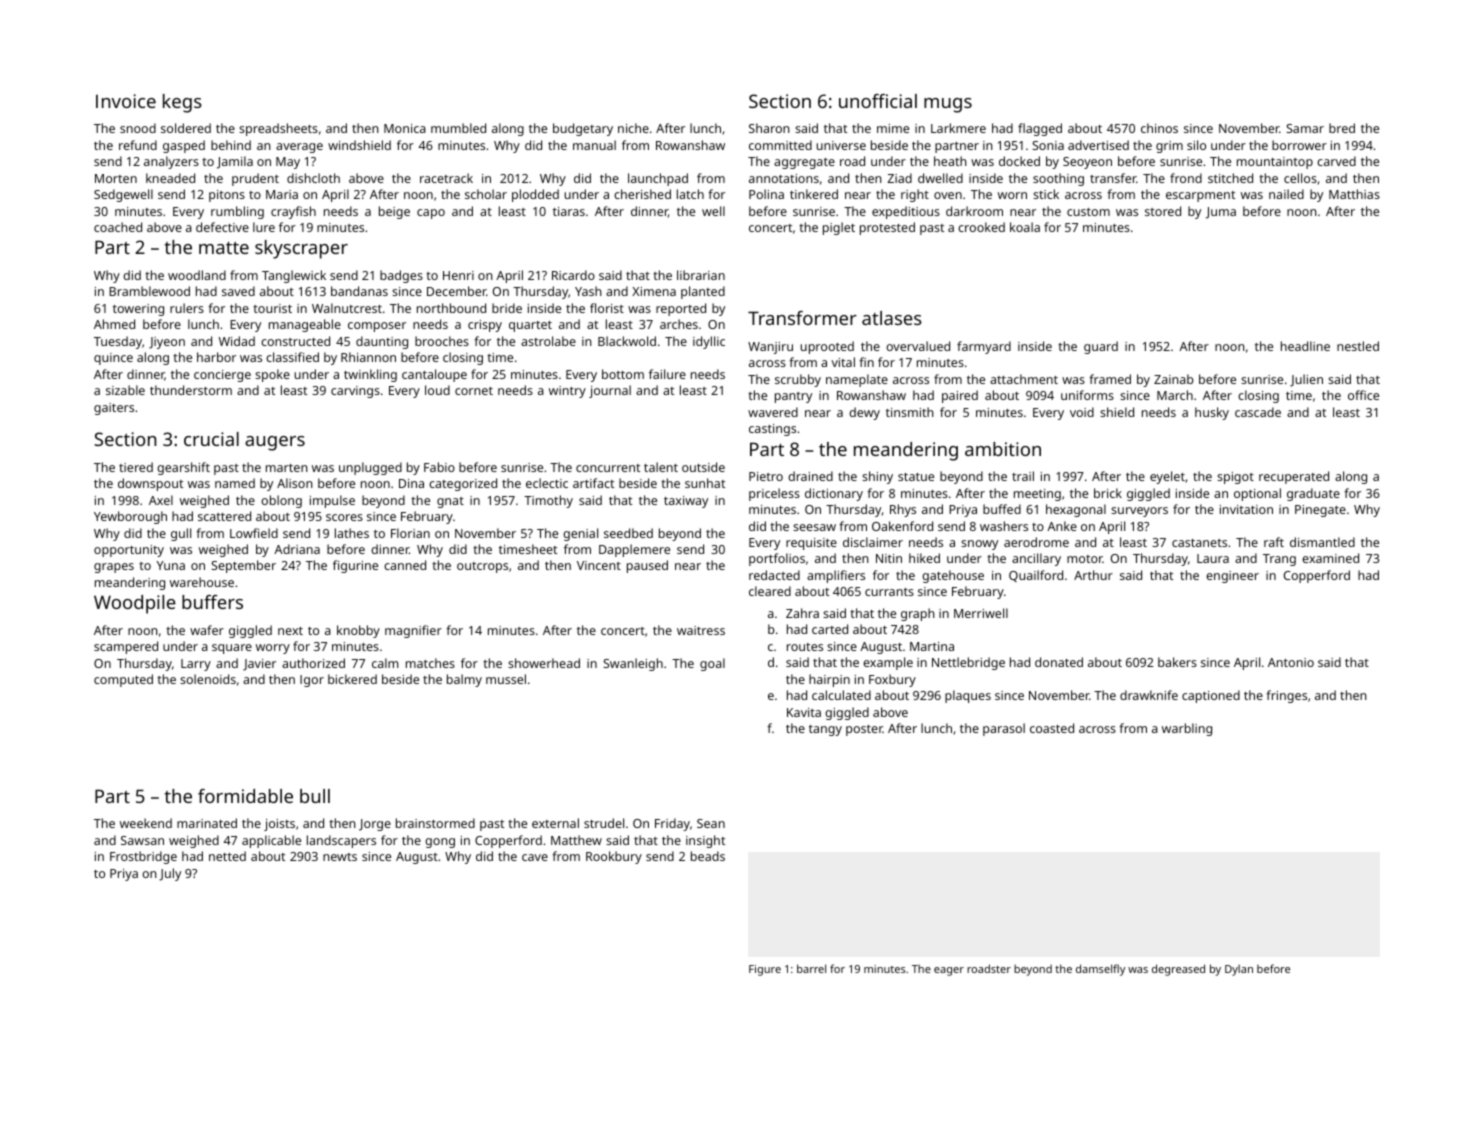 The width and height of the document is (1474, 1139). I want to click on chinos, so click(1159, 128).
